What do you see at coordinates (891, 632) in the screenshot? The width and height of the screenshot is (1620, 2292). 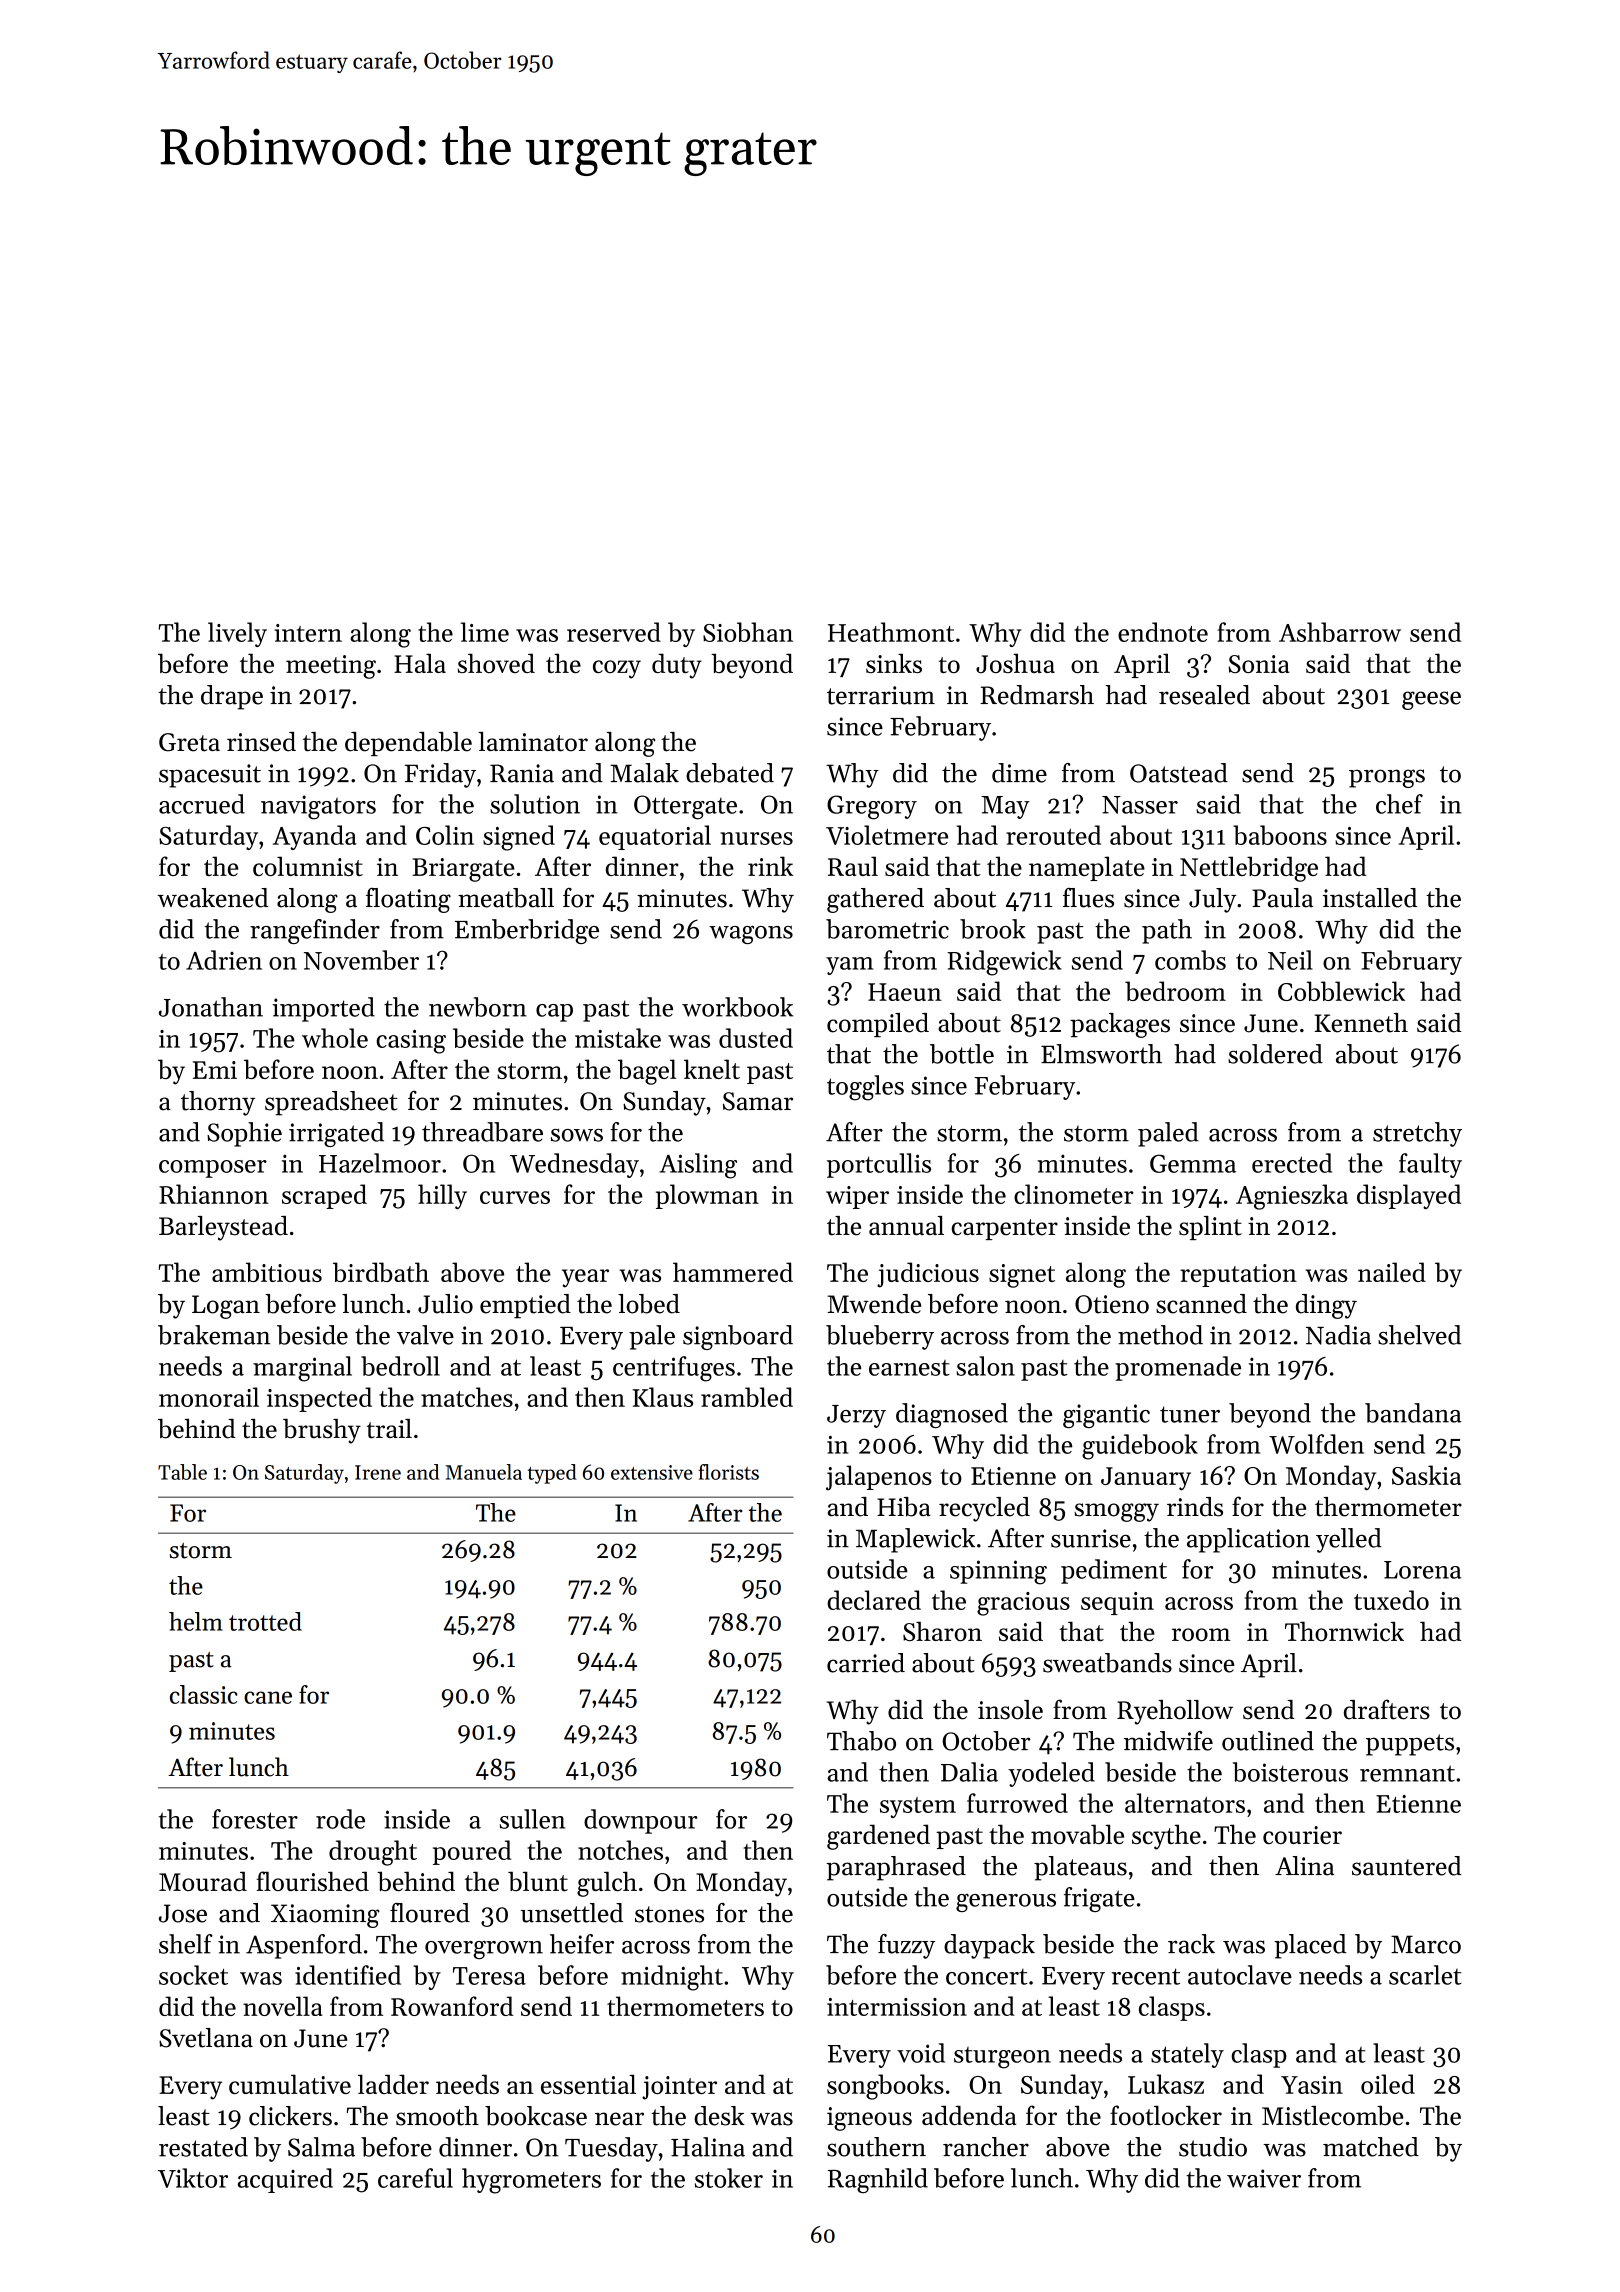 I see `Heathmont` at bounding box center [891, 632].
